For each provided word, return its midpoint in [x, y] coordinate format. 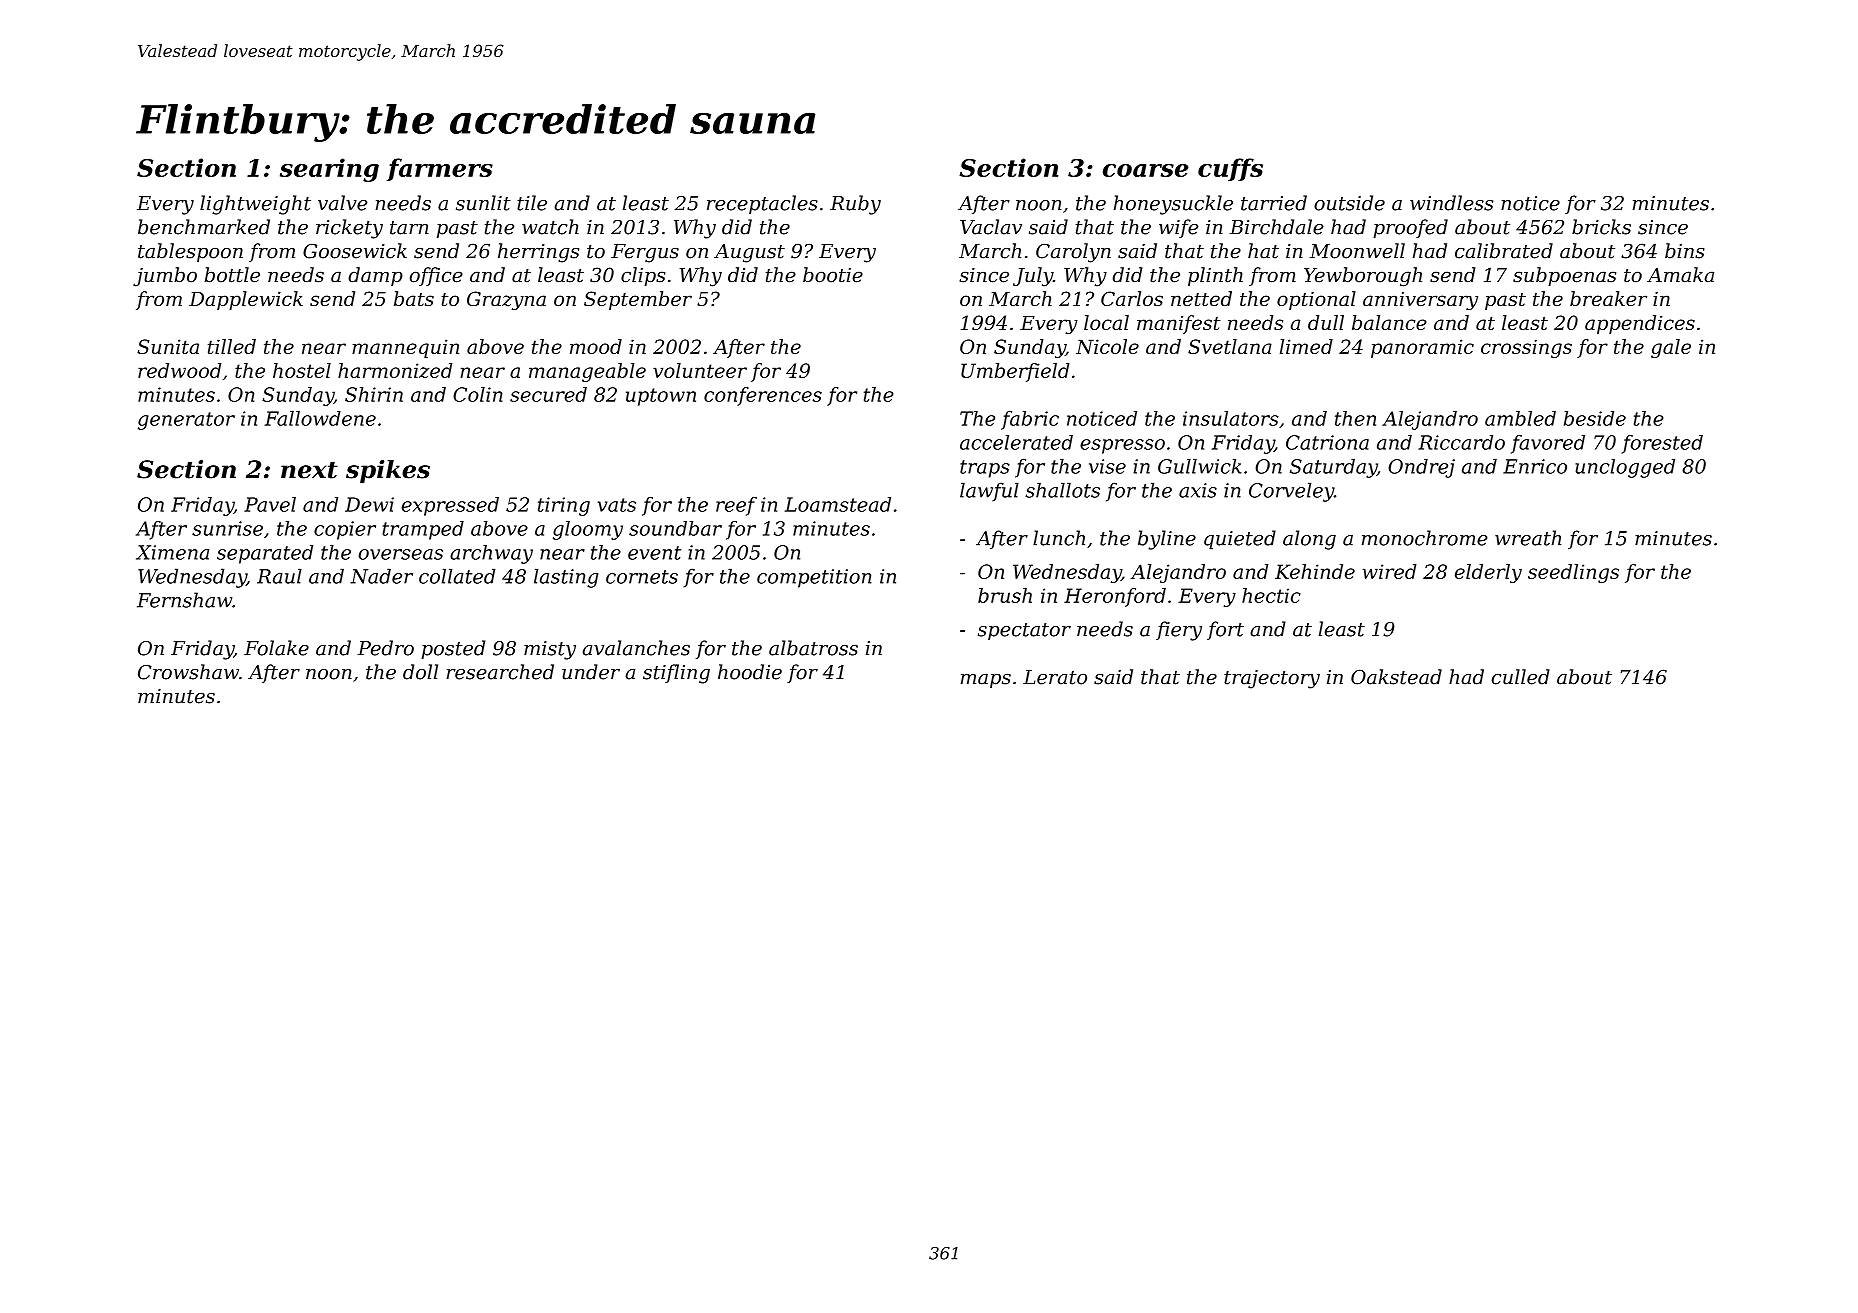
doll [420, 672]
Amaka [1680, 275]
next [309, 470]
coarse [1145, 170]
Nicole [1107, 346]
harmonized [395, 370]
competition [814, 578]
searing [329, 170]
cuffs [1230, 169]
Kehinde [1315, 571]
